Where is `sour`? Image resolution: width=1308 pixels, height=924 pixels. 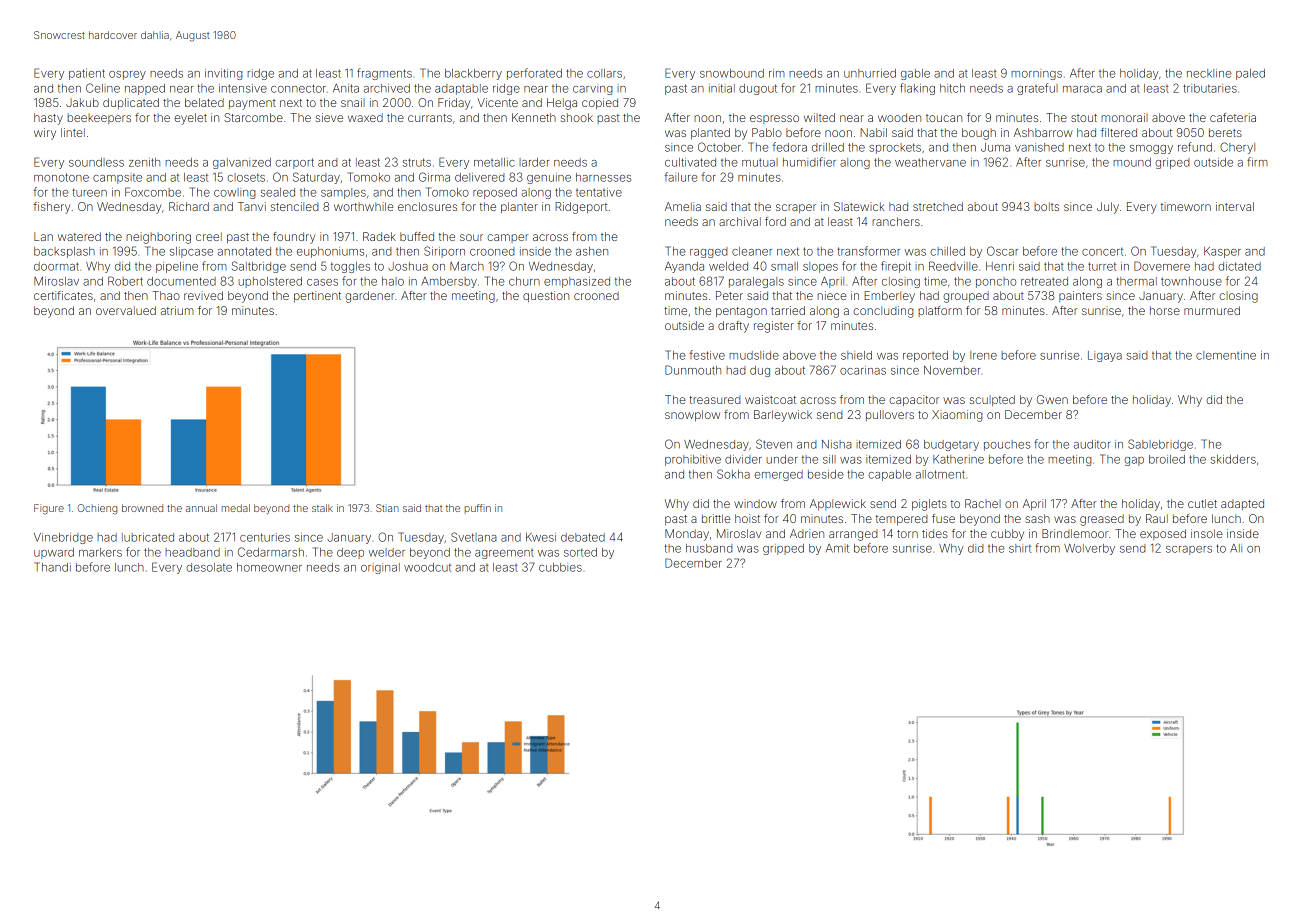
sour is located at coordinates (471, 237).
